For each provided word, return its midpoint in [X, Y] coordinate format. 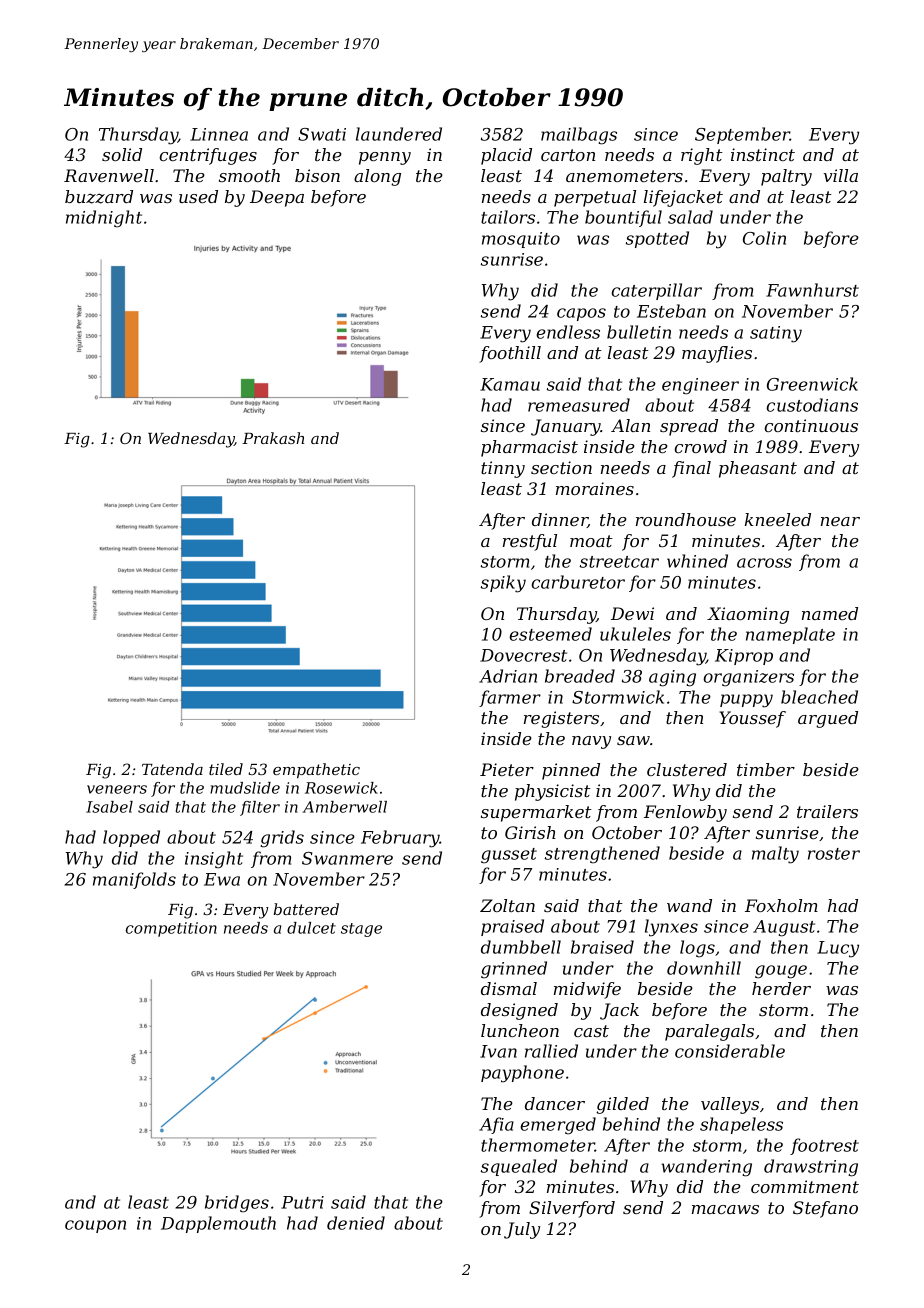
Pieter [507, 769]
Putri [302, 1202]
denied [356, 1223]
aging [672, 678]
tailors [508, 217]
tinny [503, 469]
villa [841, 175]
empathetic [316, 770]
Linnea [219, 134]
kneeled [778, 519]
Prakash [273, 438]
